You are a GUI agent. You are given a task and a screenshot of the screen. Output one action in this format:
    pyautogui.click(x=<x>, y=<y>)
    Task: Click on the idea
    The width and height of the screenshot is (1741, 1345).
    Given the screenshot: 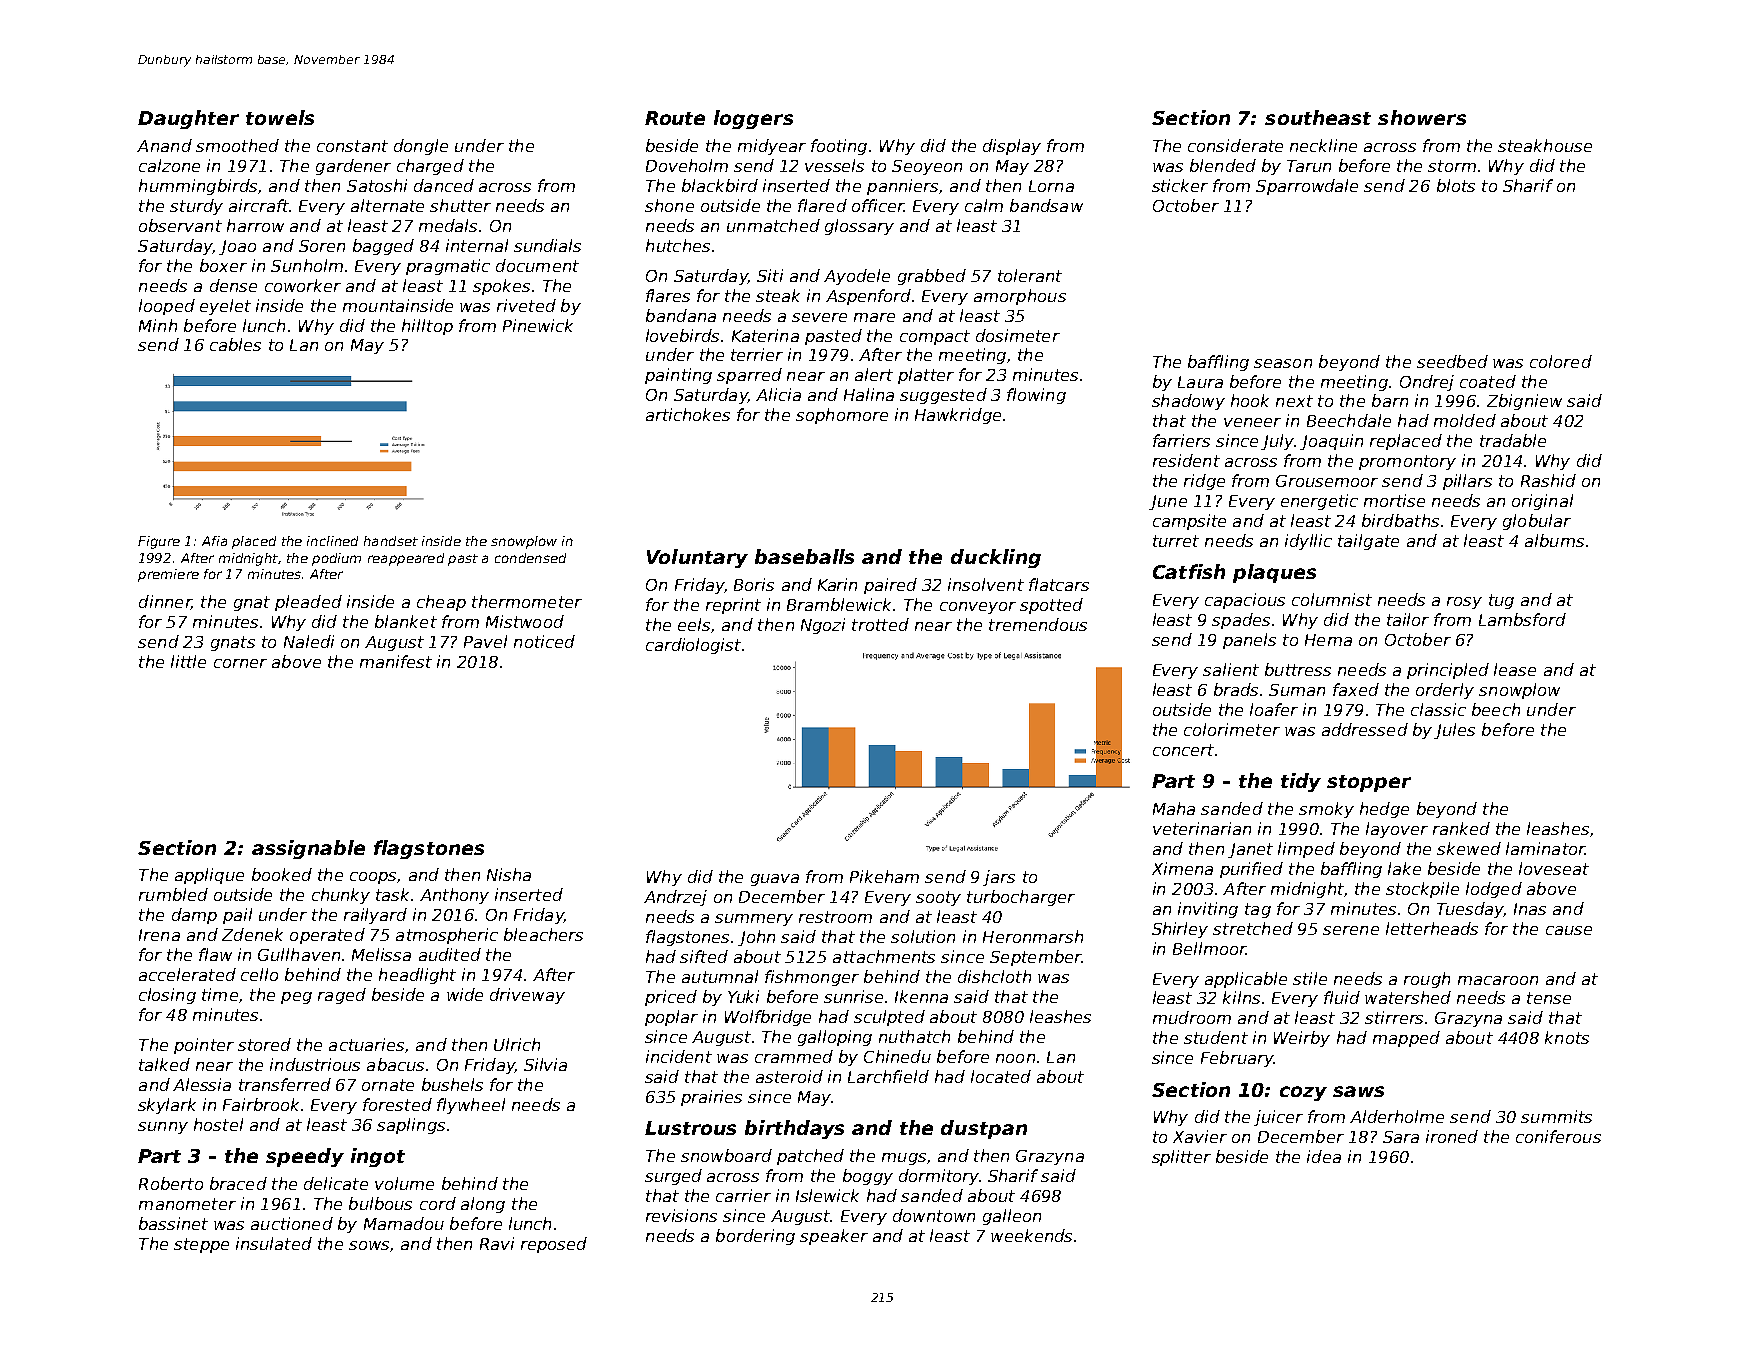 What is the action you would take?
    pyautogui.click(x=1324, y=1156)
